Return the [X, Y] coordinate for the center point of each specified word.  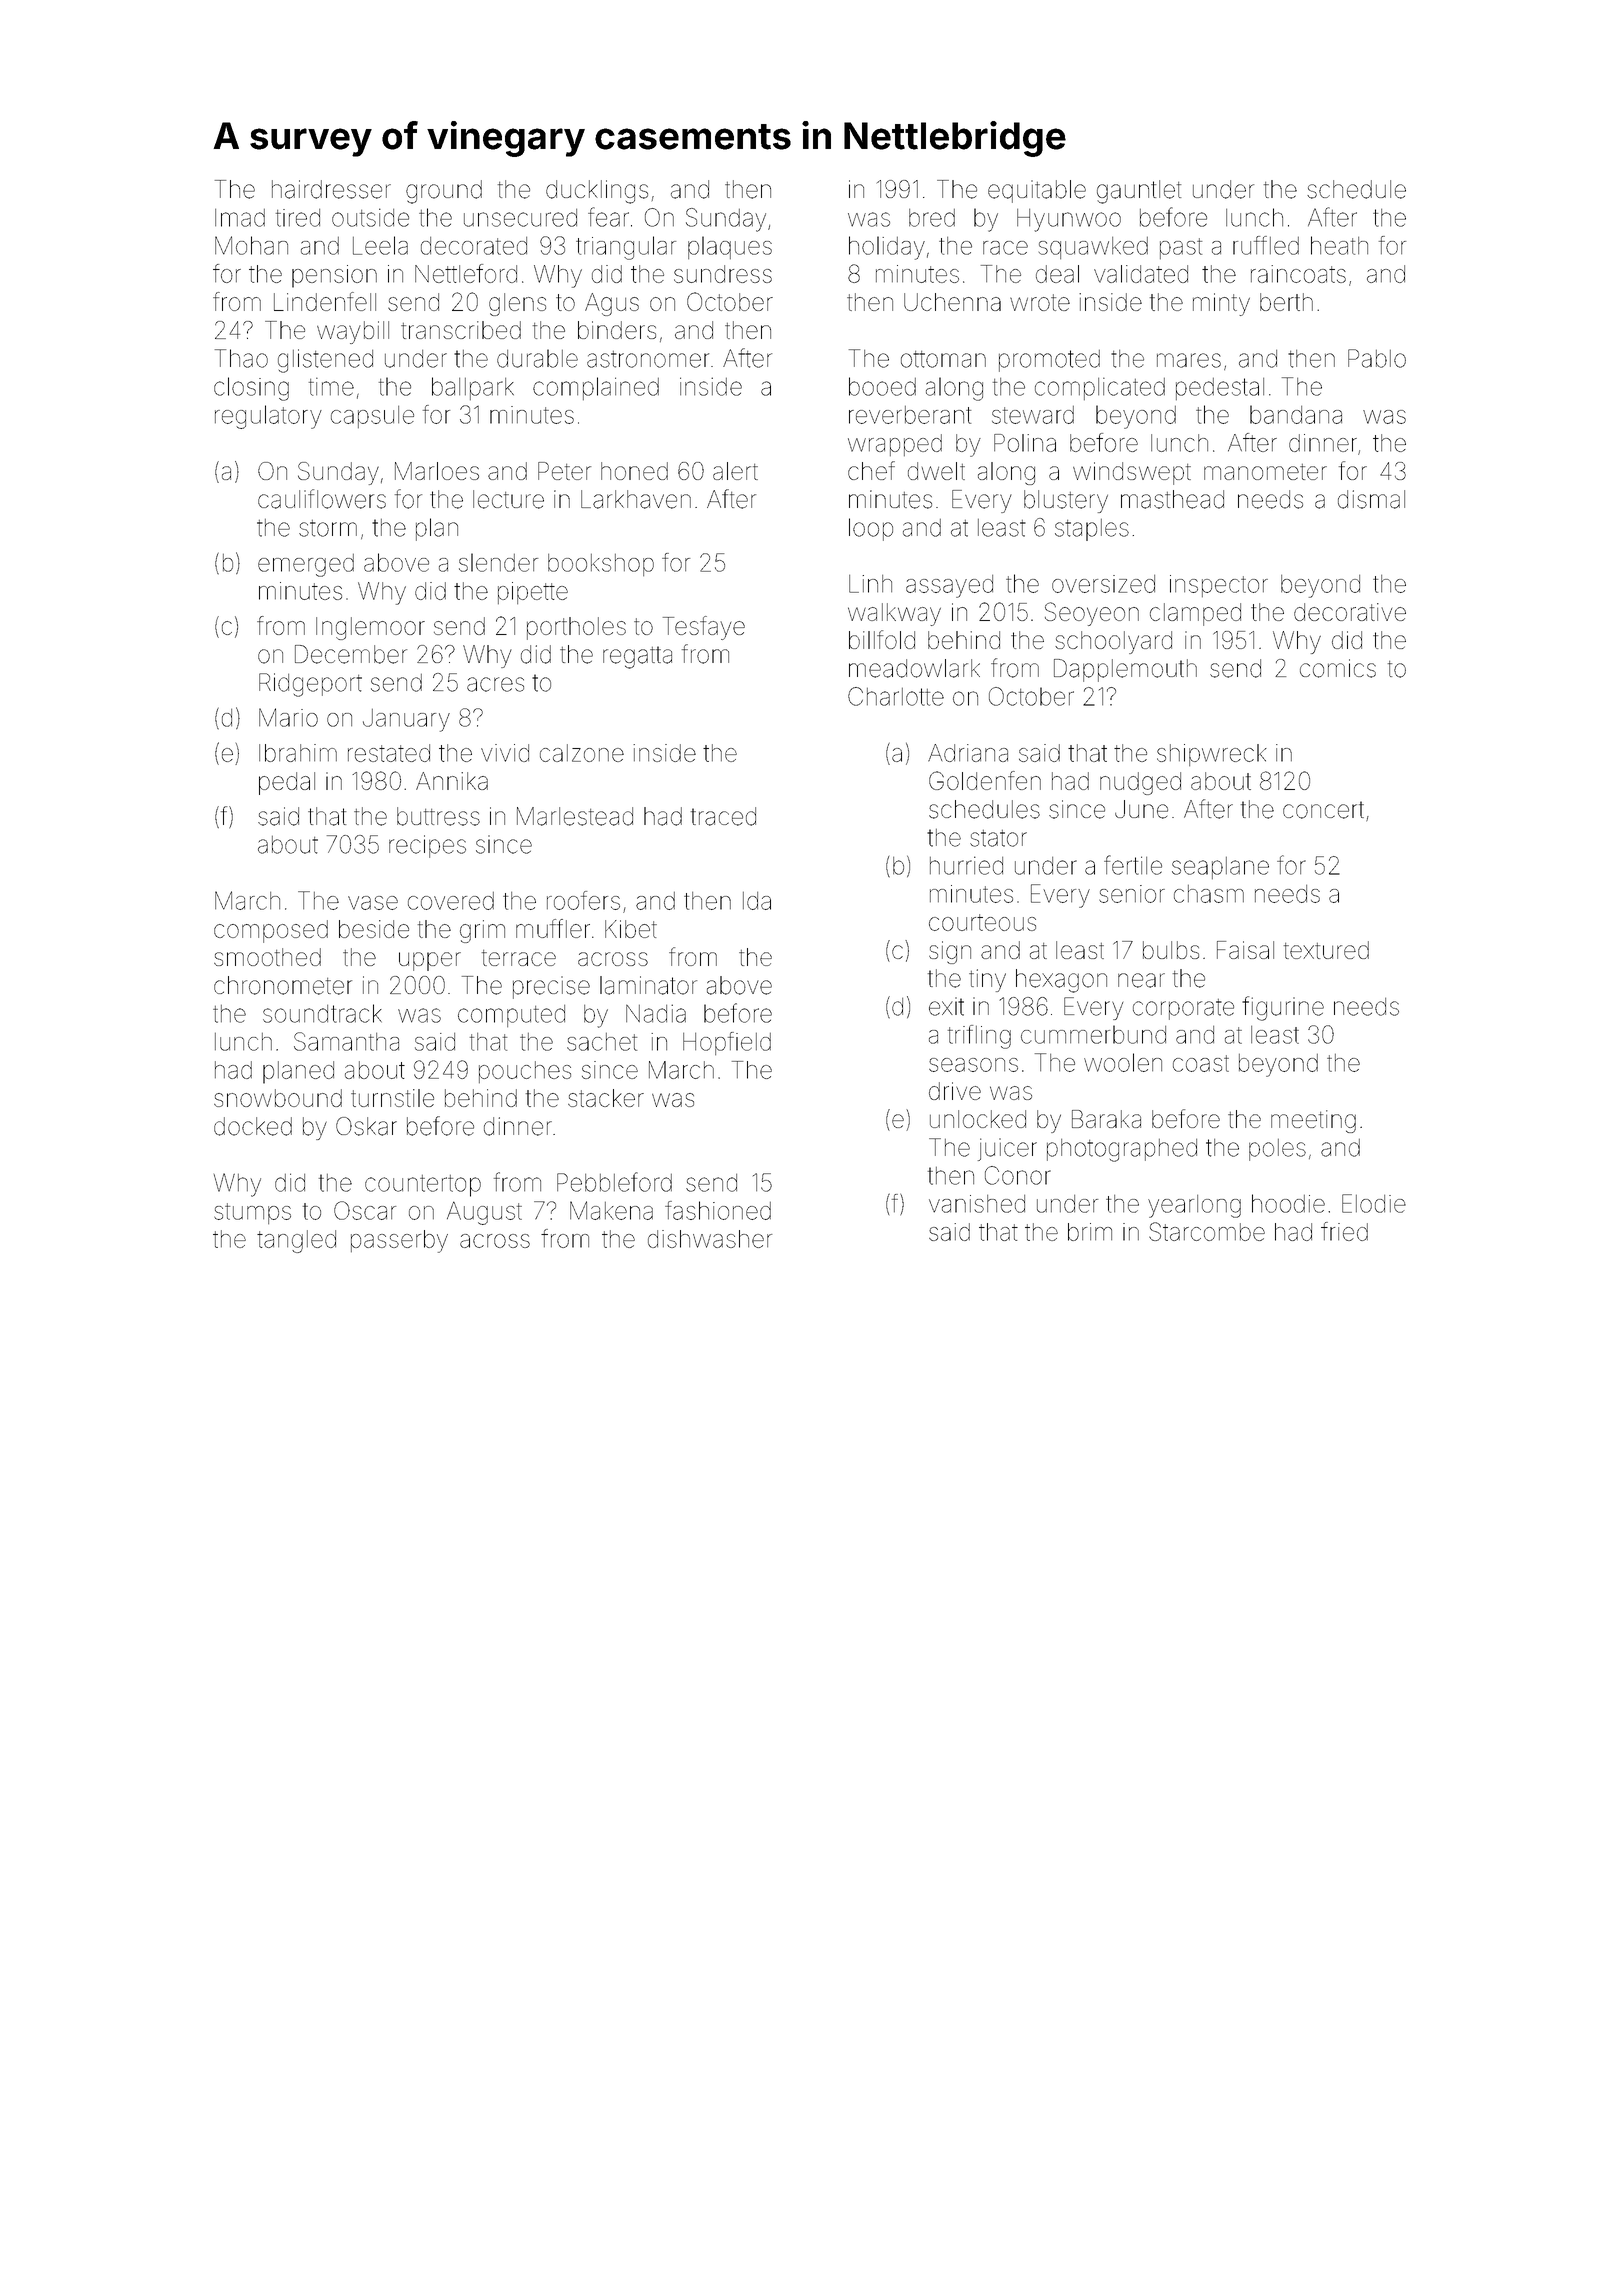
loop [871, 529]
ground [444, 192]
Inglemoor [370, 628]
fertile [1133, 865]
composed [271, 931]
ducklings [597, 192]
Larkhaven [636, 499]
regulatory [268, 417]
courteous [982, 922]
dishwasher [710, 1239]
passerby [399, 1241]
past [1181, 248]
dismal [1371, 499]
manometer [1265, 472]
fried [1344, 1231]
